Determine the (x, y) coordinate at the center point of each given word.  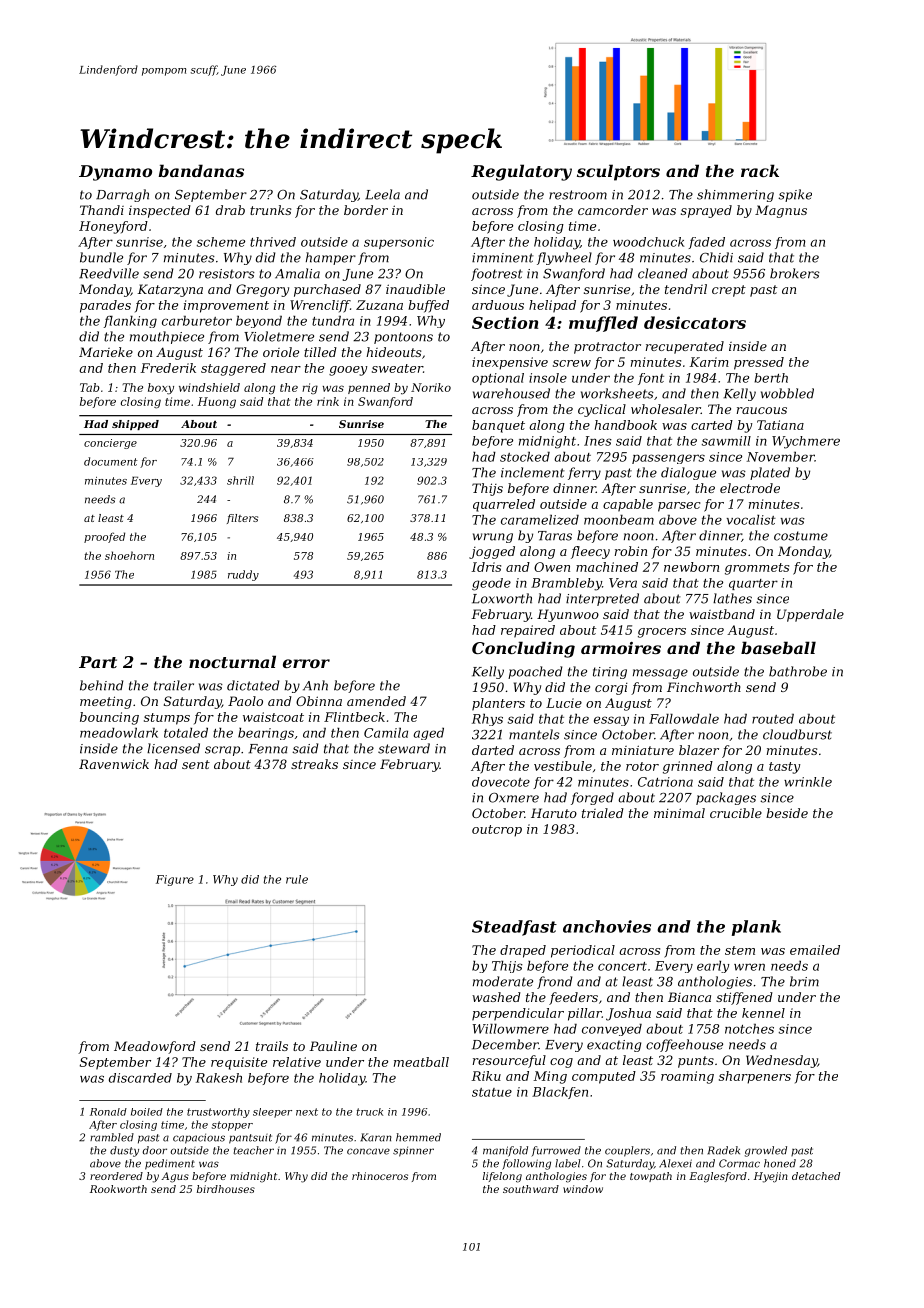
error (306, 663)
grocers (662, 633)
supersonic (399, 243)
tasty (784, 768)
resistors (227, 274)
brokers (795, 273)
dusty (124, 1151)
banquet (498, 426)
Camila (386, 733)
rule (297, 879)
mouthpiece (167, 337)
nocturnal (232, 661)
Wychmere (806, 442)
